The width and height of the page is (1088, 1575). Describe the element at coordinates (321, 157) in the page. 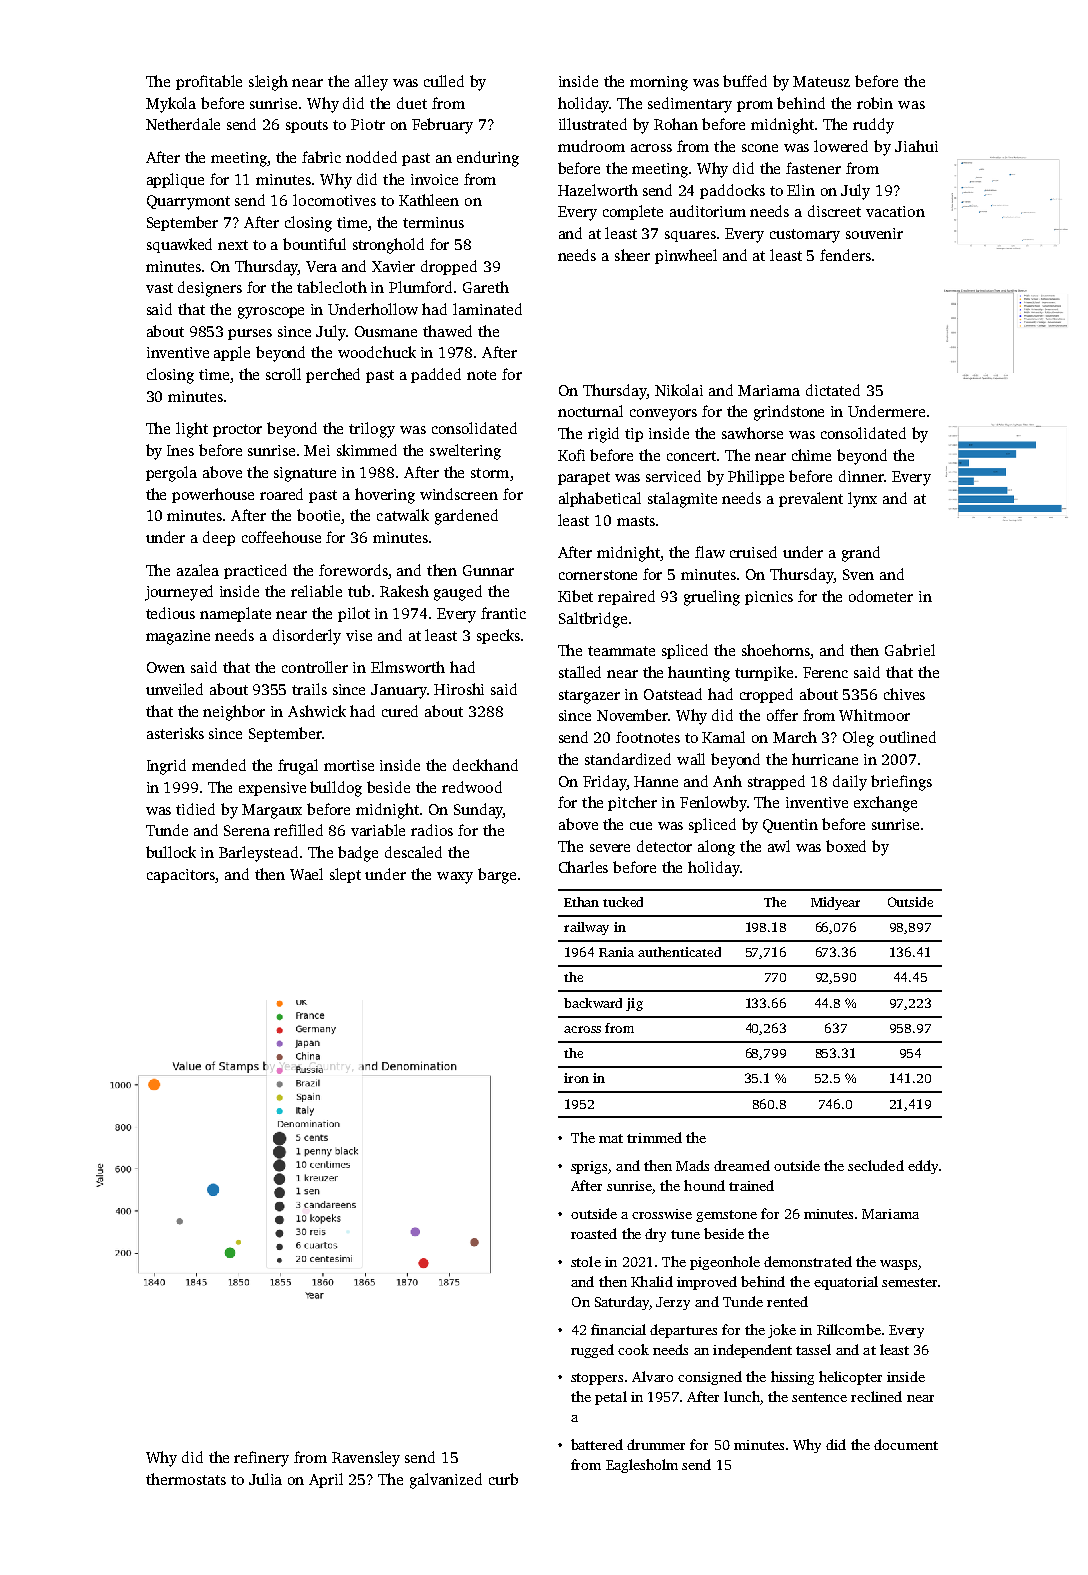

I see `fabric` at that location.
